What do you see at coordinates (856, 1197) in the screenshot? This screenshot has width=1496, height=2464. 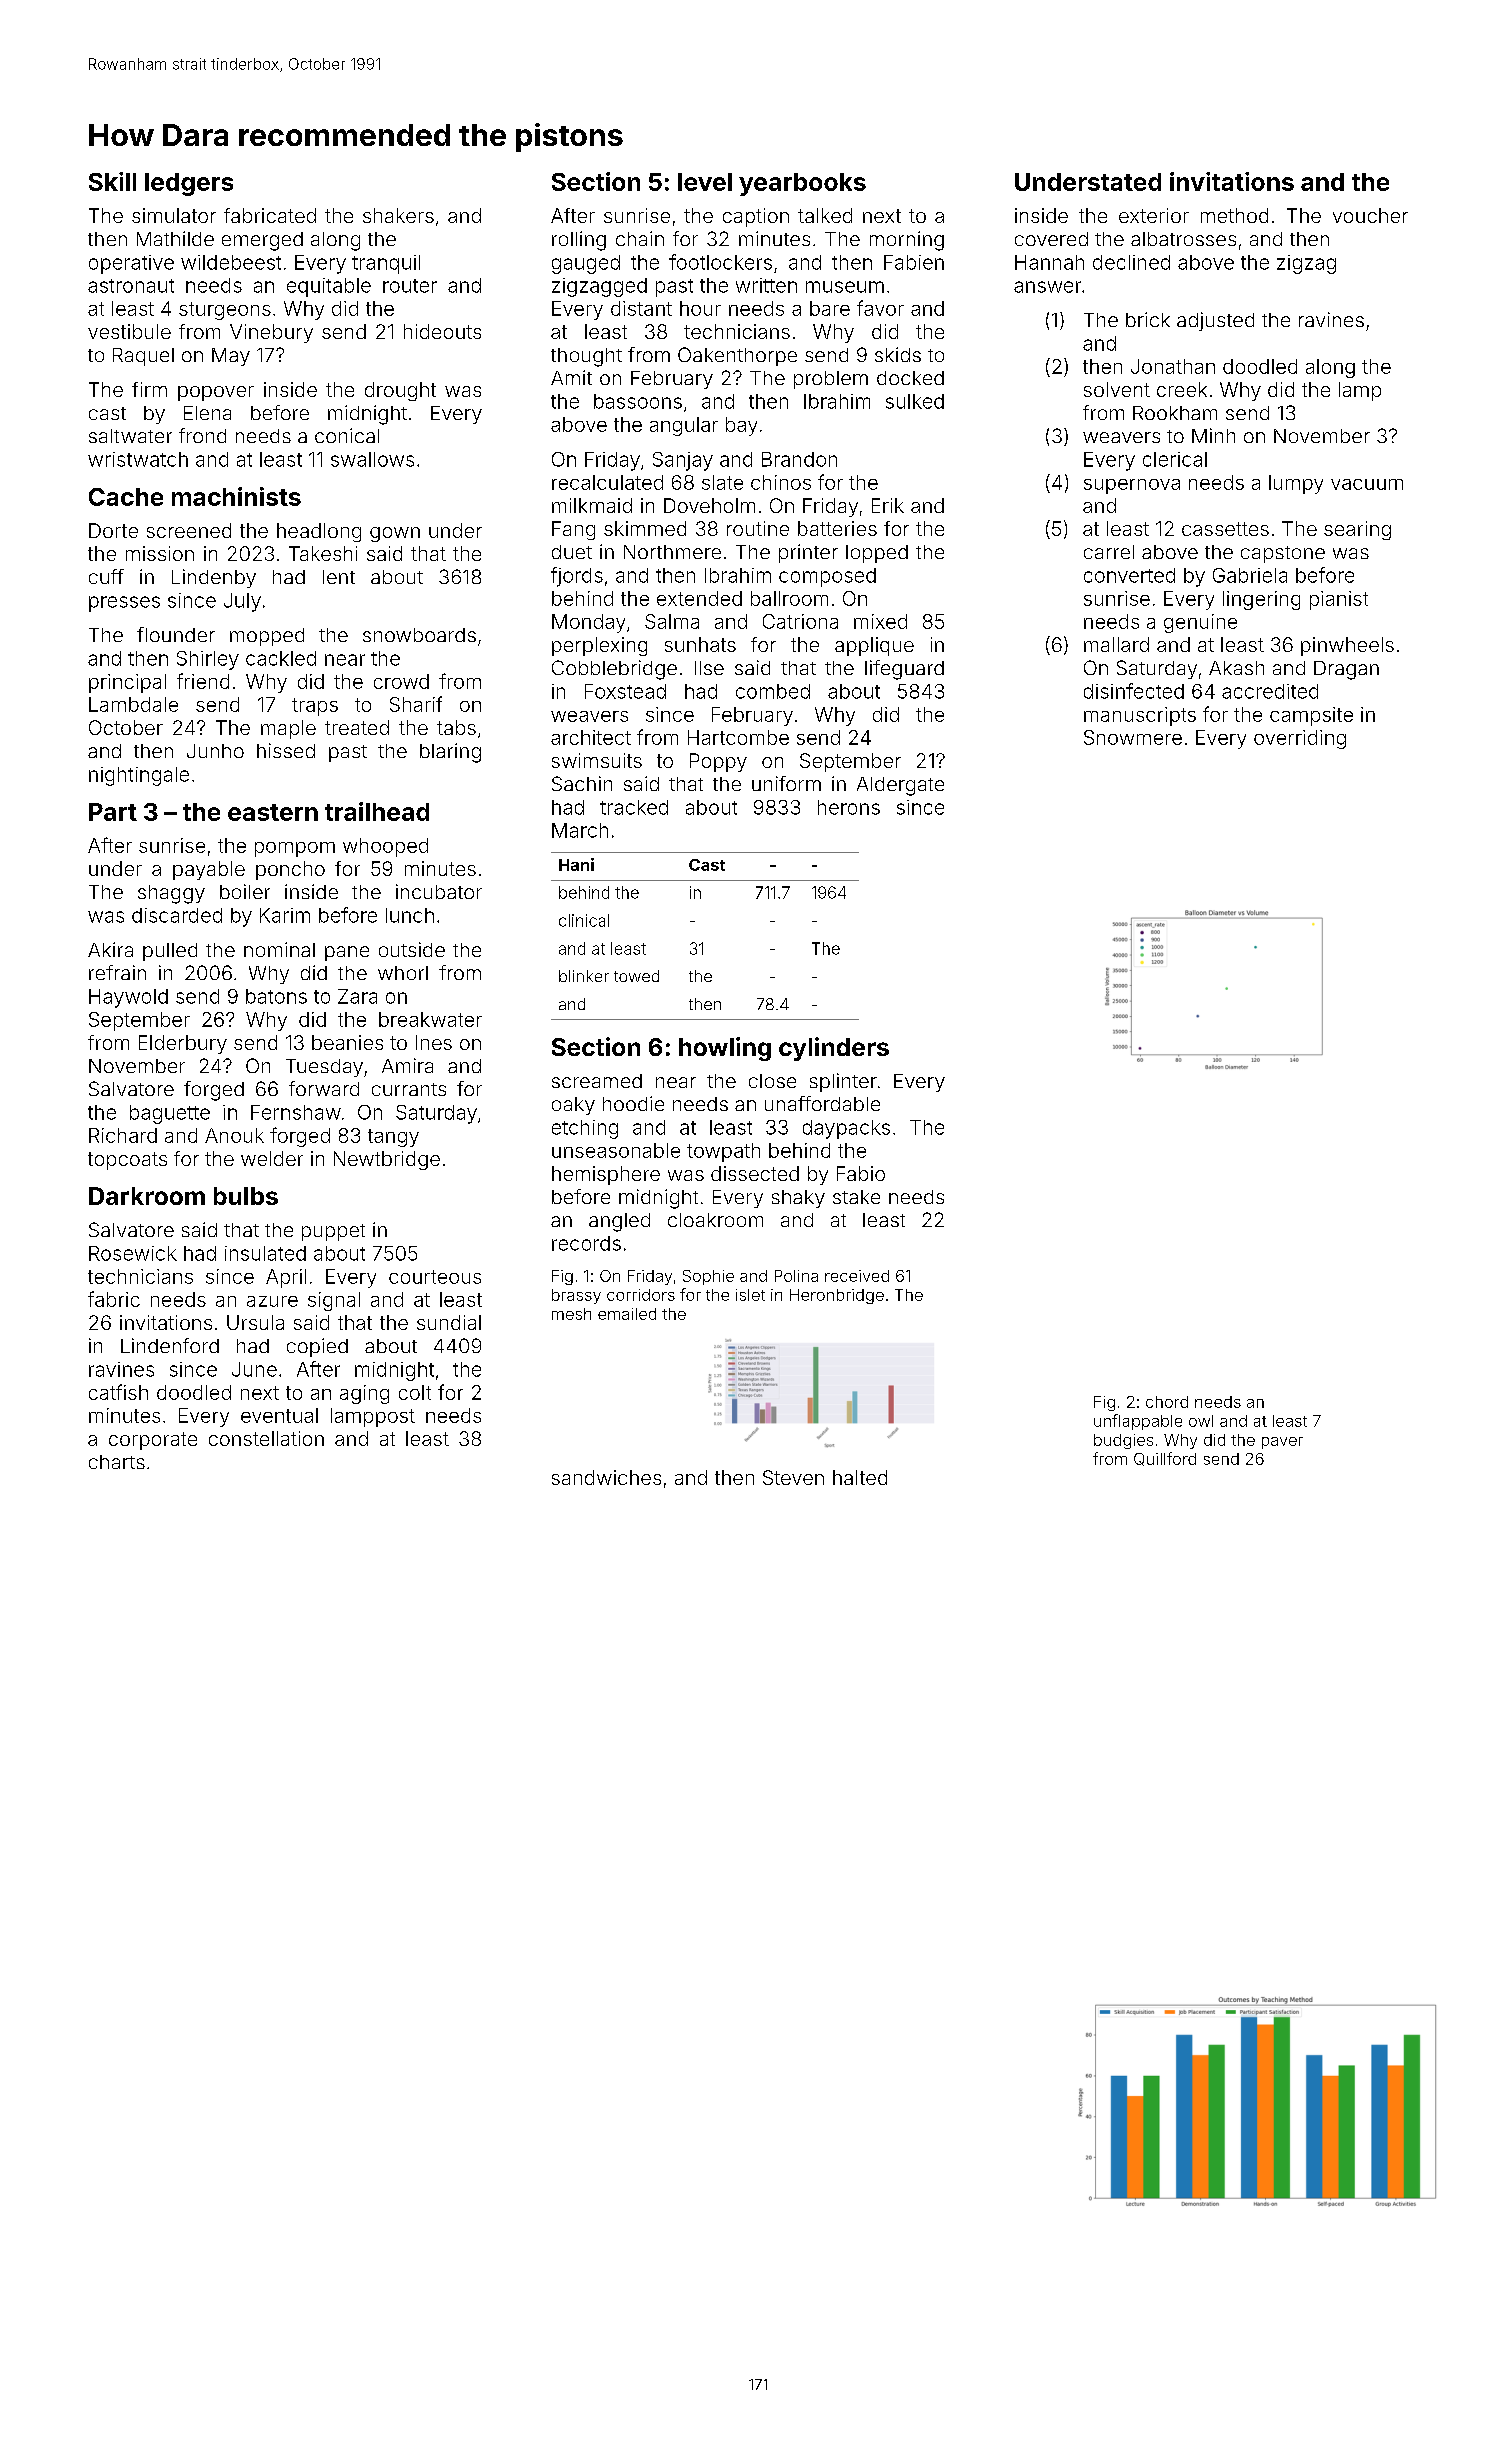 I see `stake` at bounding box center [856, 1197].
